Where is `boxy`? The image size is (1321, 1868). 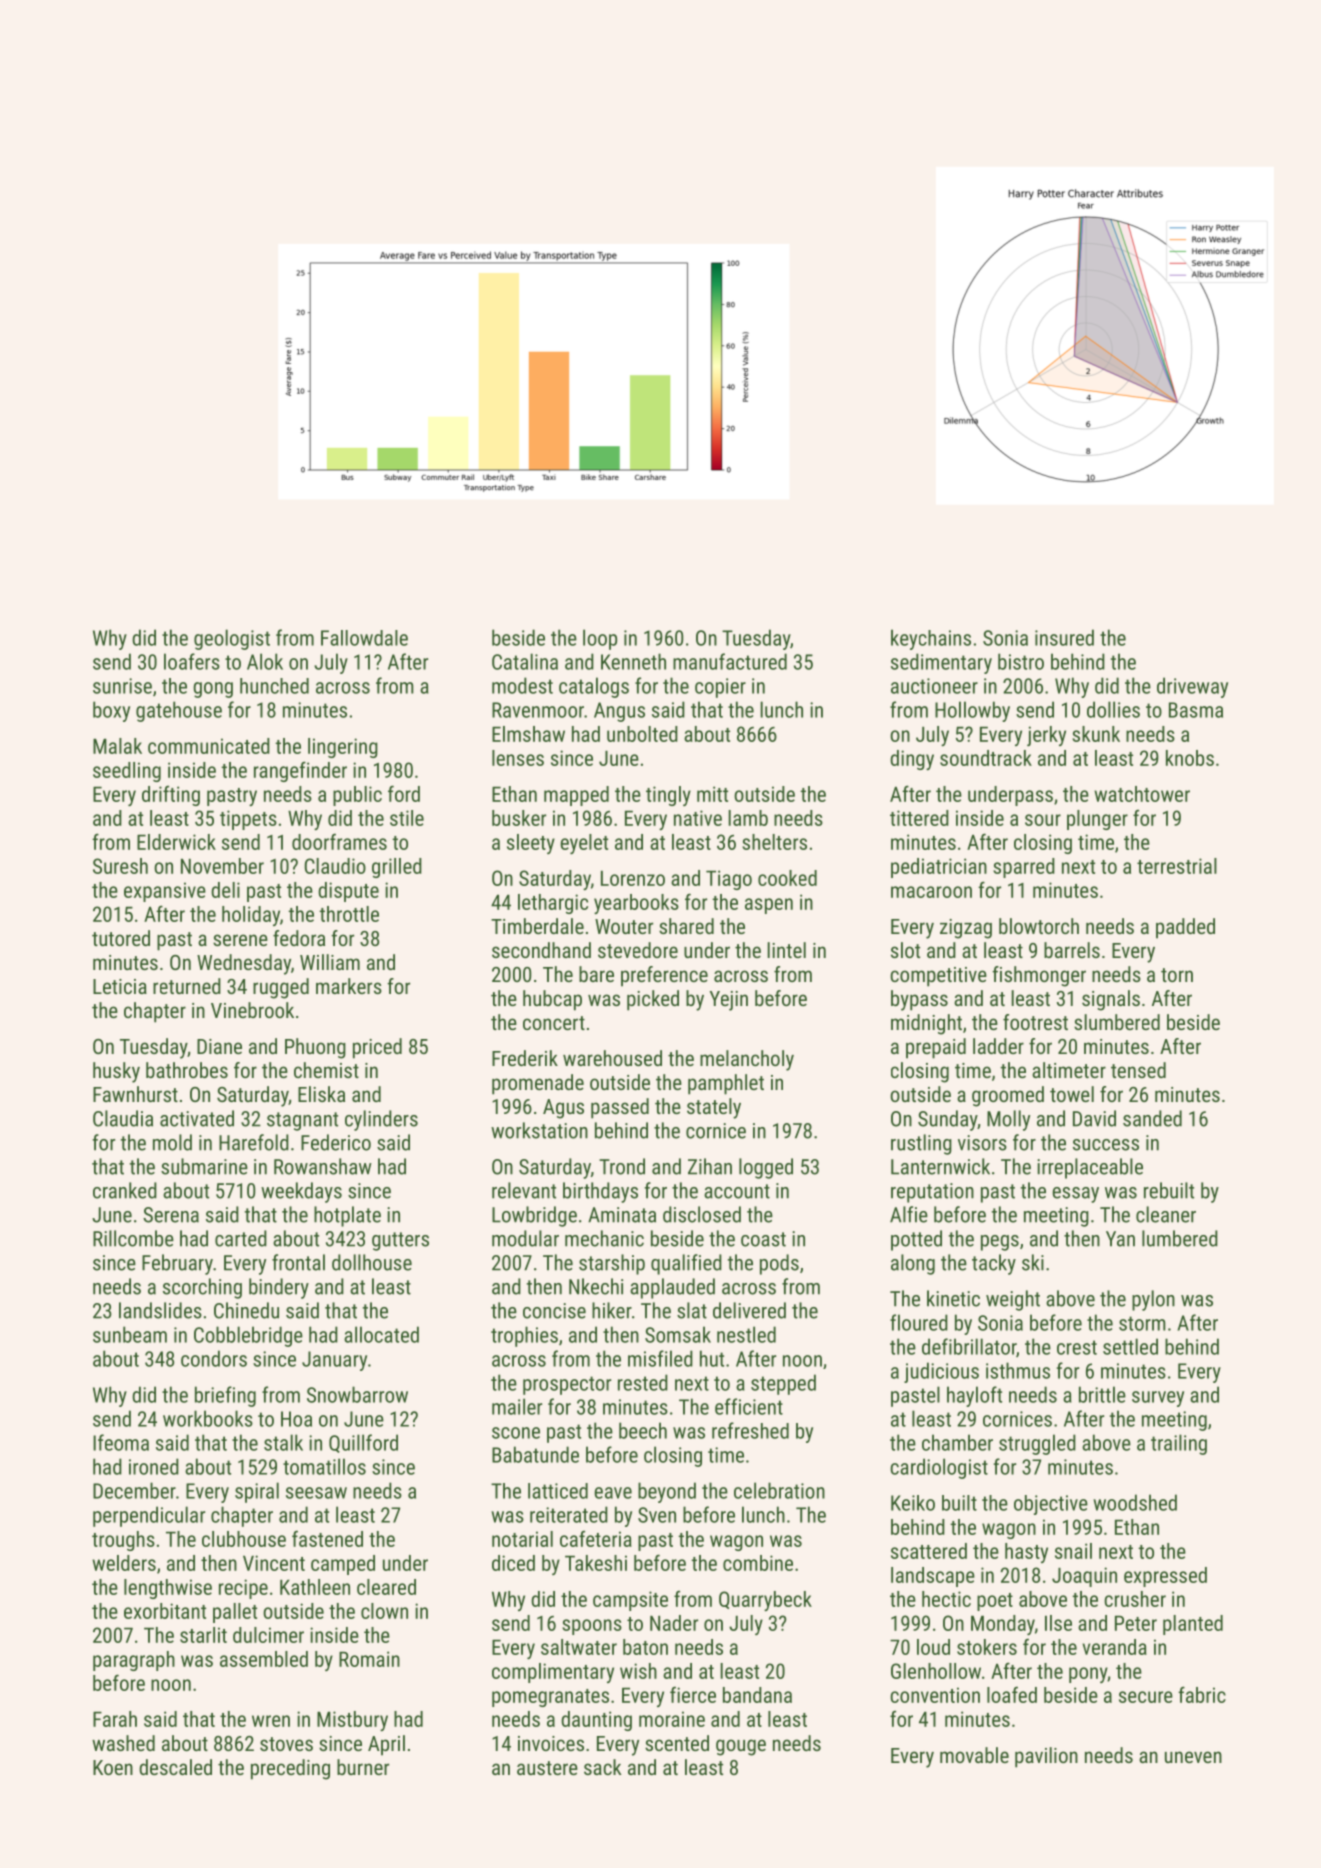
boxy is located at coordinates (111, 711).
